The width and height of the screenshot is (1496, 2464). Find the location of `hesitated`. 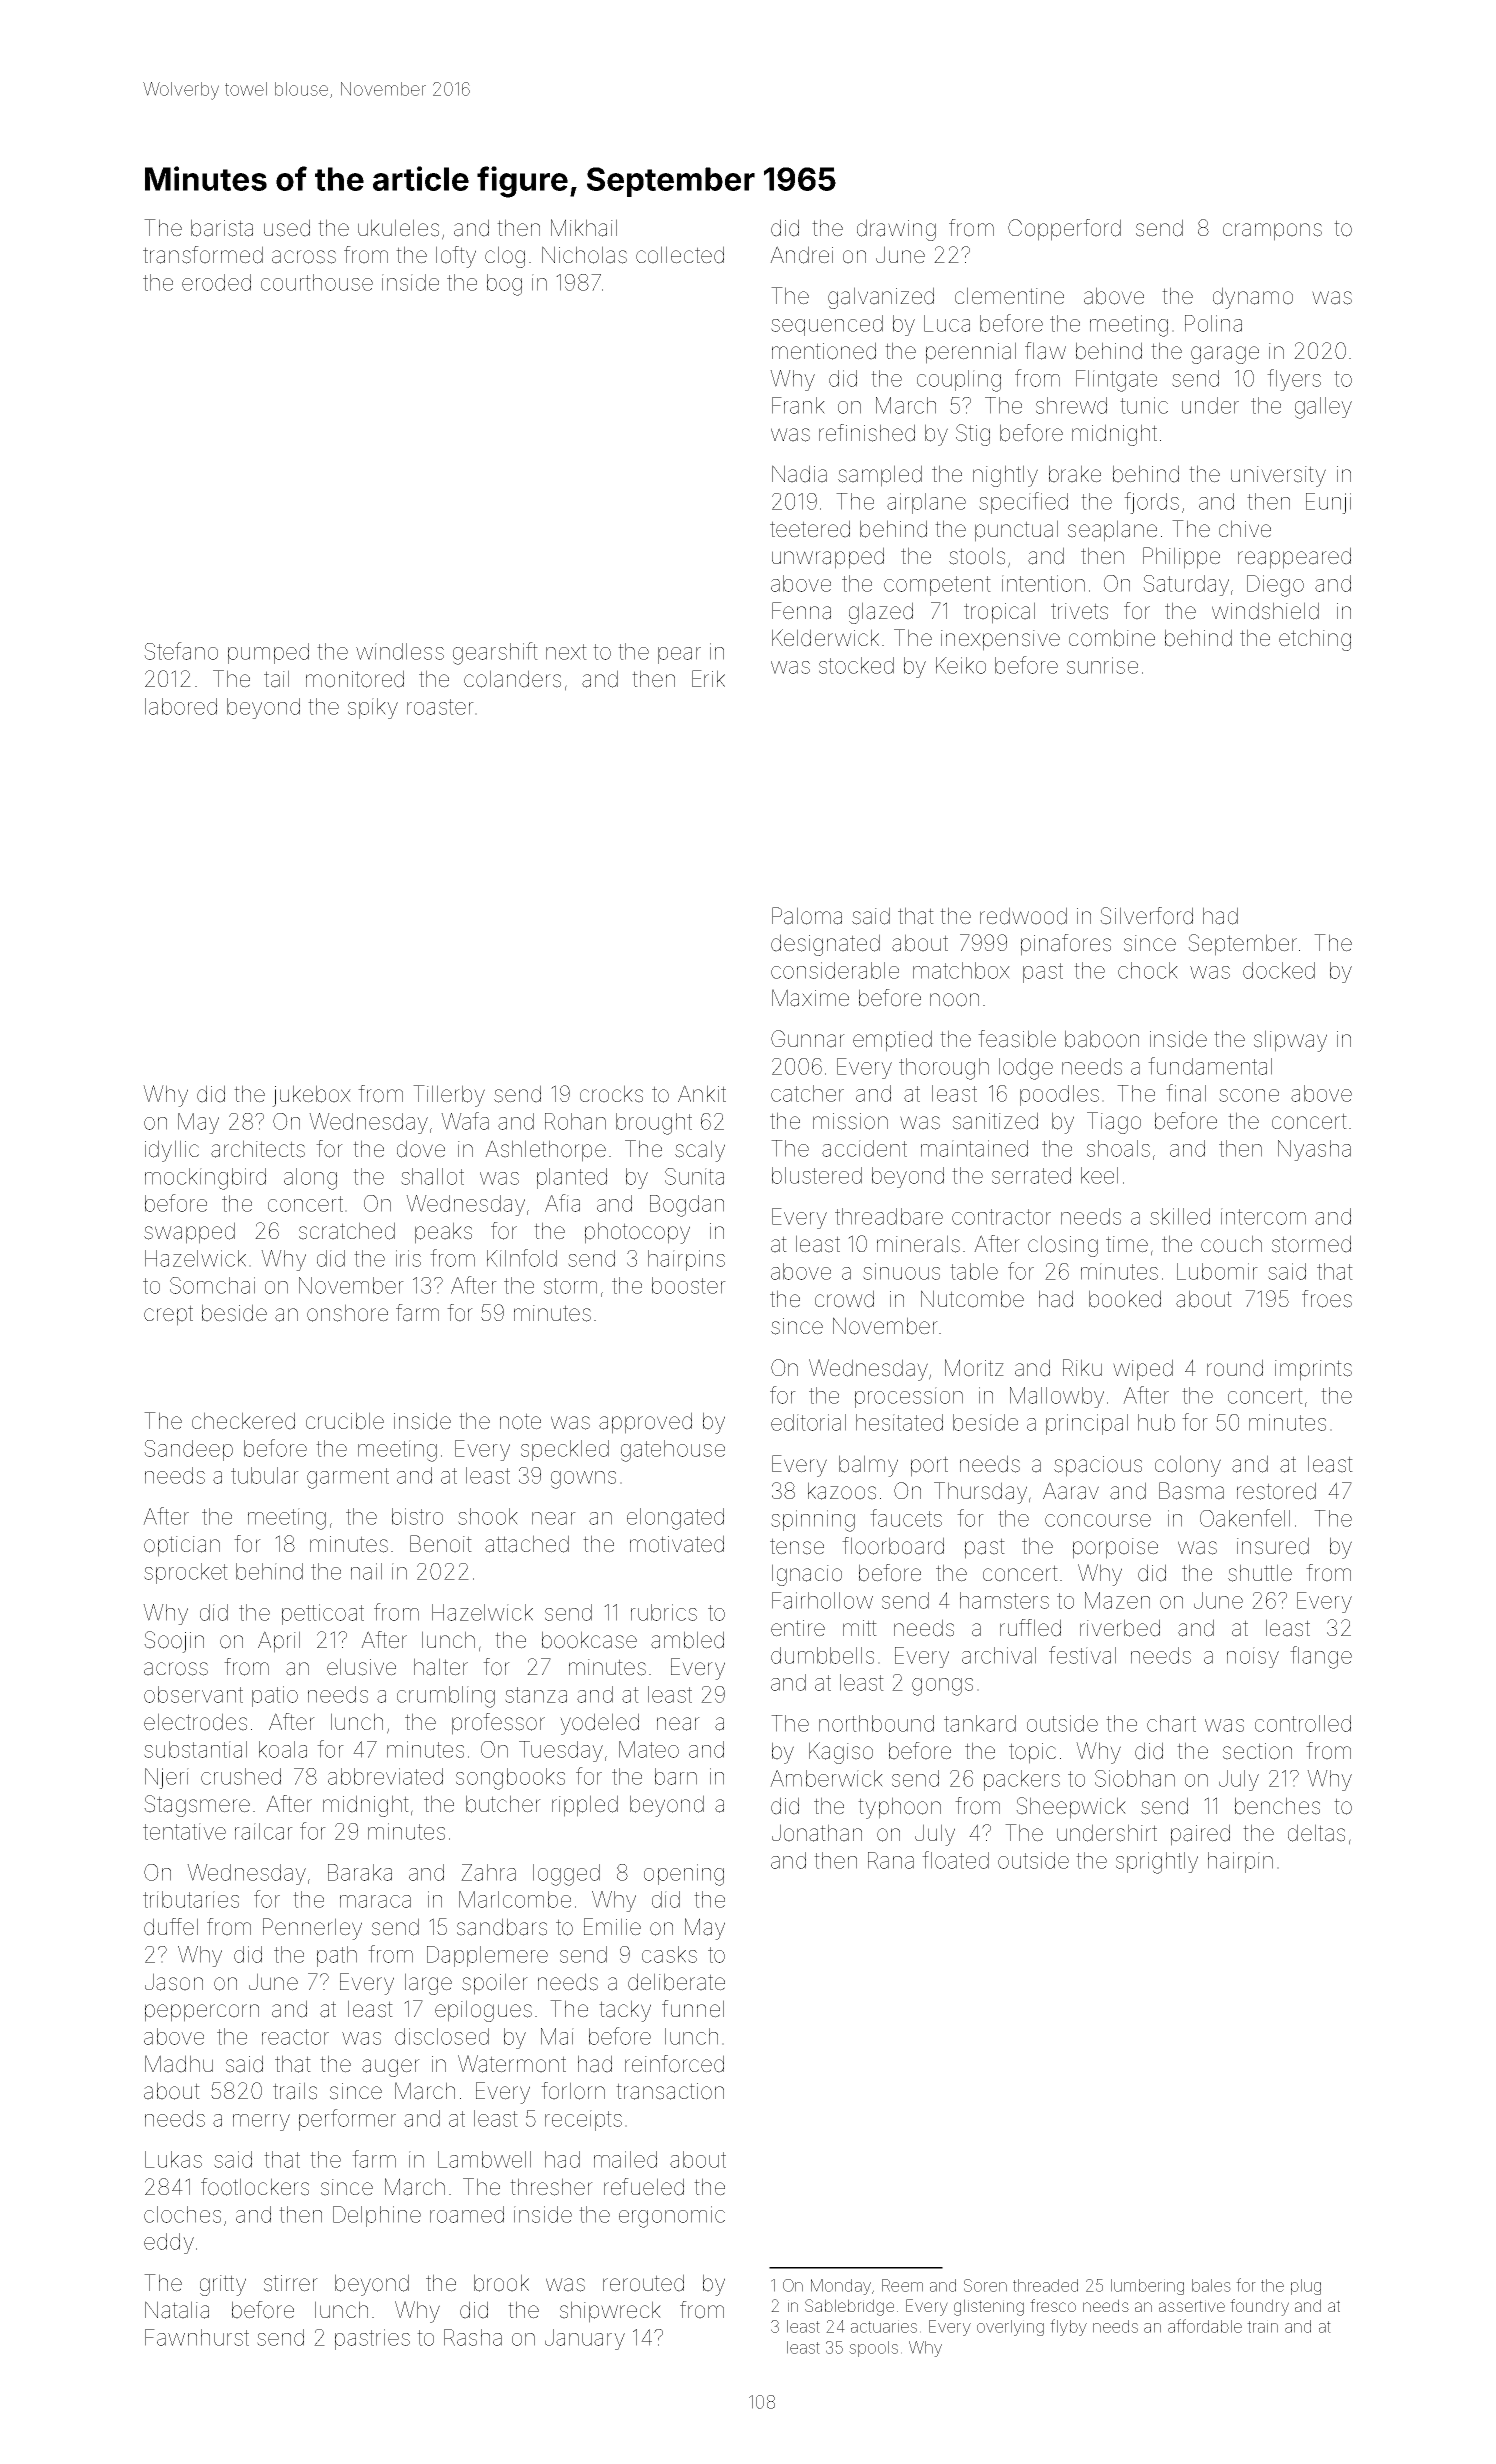

hesitated is located at coordinates (899, 1422).
